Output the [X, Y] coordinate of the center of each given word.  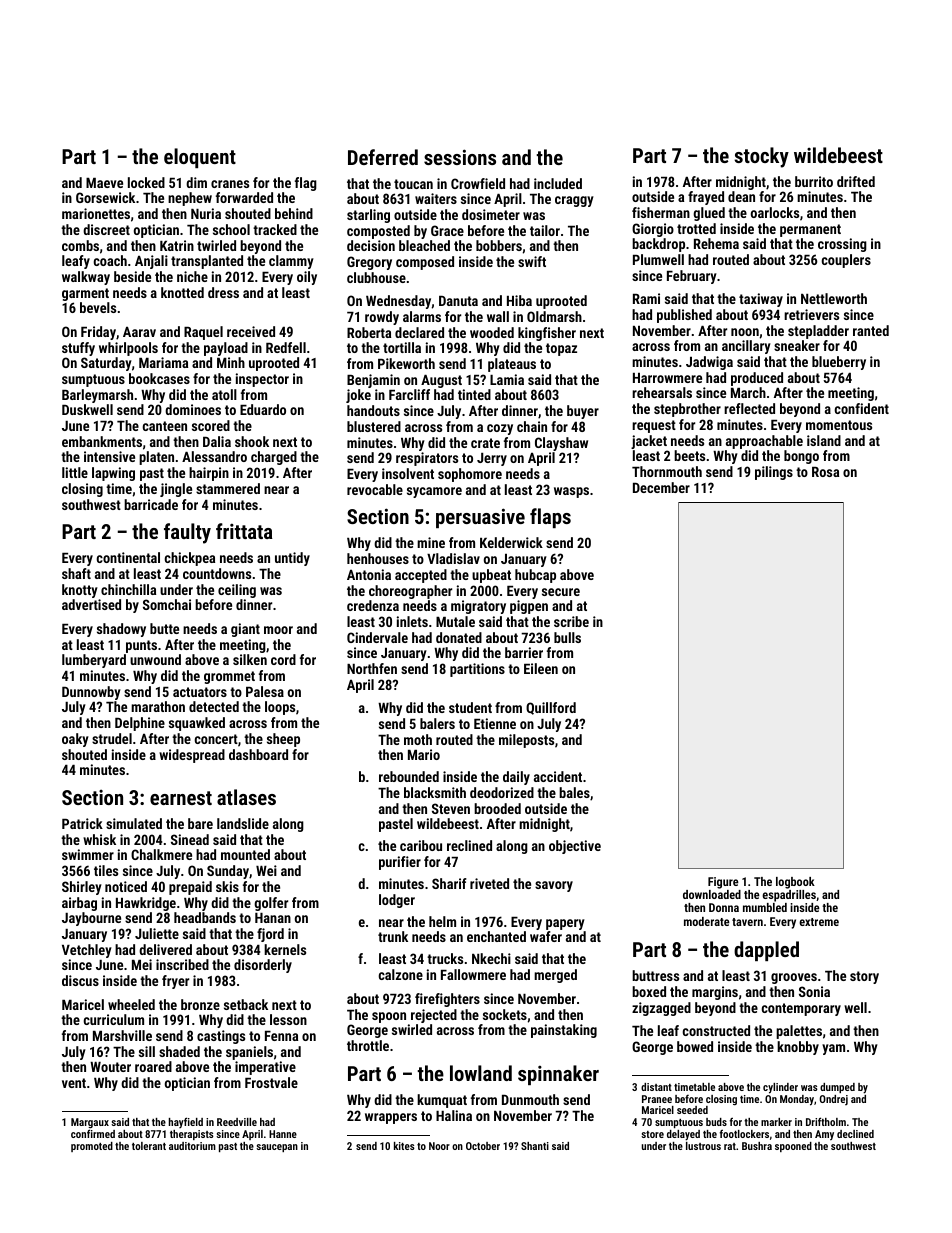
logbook [795, 883]
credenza [373, 605]
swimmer [88, 854]
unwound [155, 659]
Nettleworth [834, 298]
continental [128, 557]
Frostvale [271, 1082]
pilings [774, 473]
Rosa [825, 472]
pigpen [529, 607]
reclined [469, 845]
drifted [856, 181]
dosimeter [491, 214]
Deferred [383, 157]
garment [85, 294]
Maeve [104, 182]
